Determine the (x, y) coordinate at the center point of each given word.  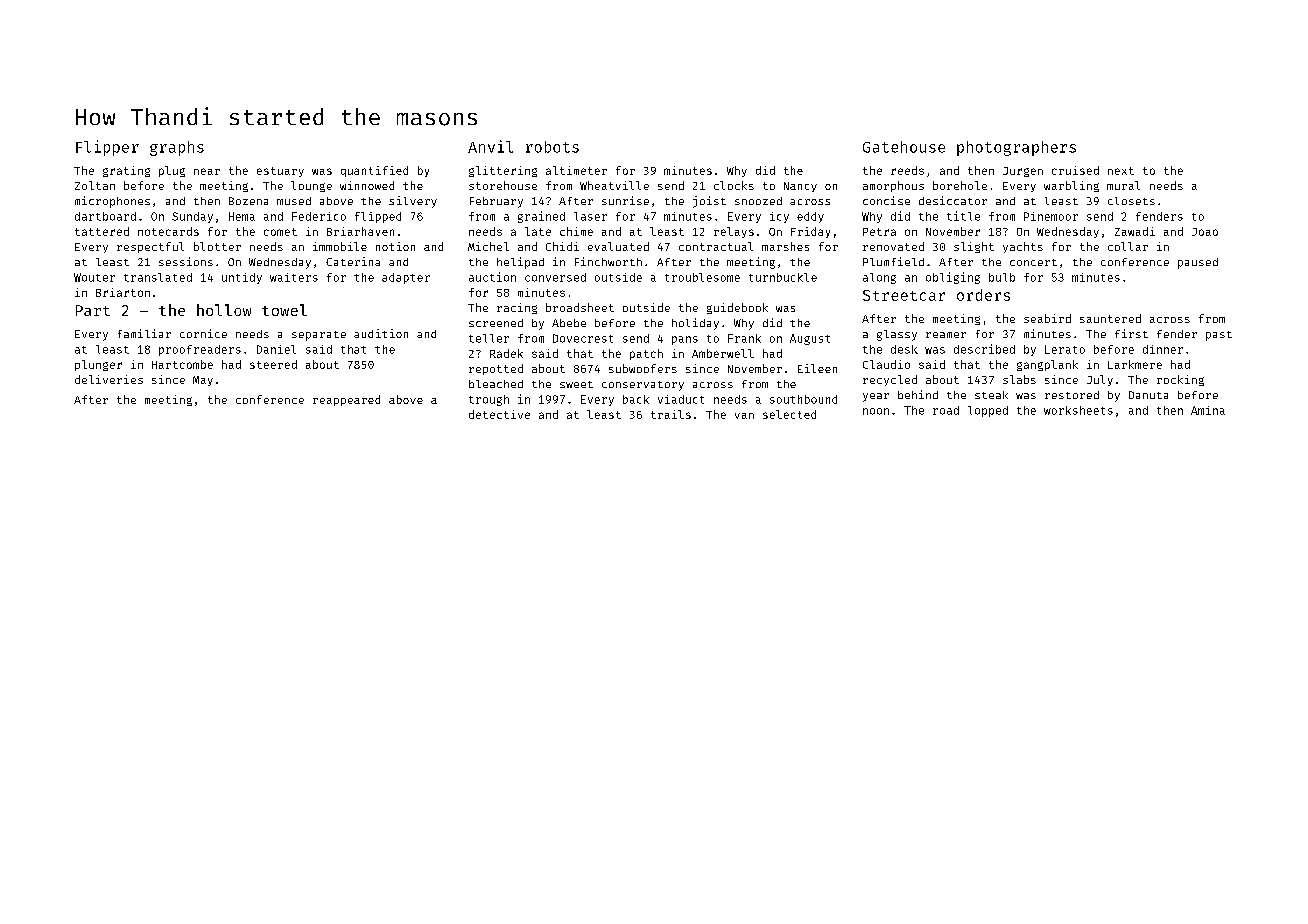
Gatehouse (904, 147)
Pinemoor (1051, 216)
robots (552, 147)
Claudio (886, 364)
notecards (168, 231)
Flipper (107, 148)
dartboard (105, 216)
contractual (716, 246)
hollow (224, 310)
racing (517, 308)
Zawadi (1135, 231)
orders (983, 295)
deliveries (109, 379)
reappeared (346, 400)
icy (779, 217)
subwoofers (643, 368)
